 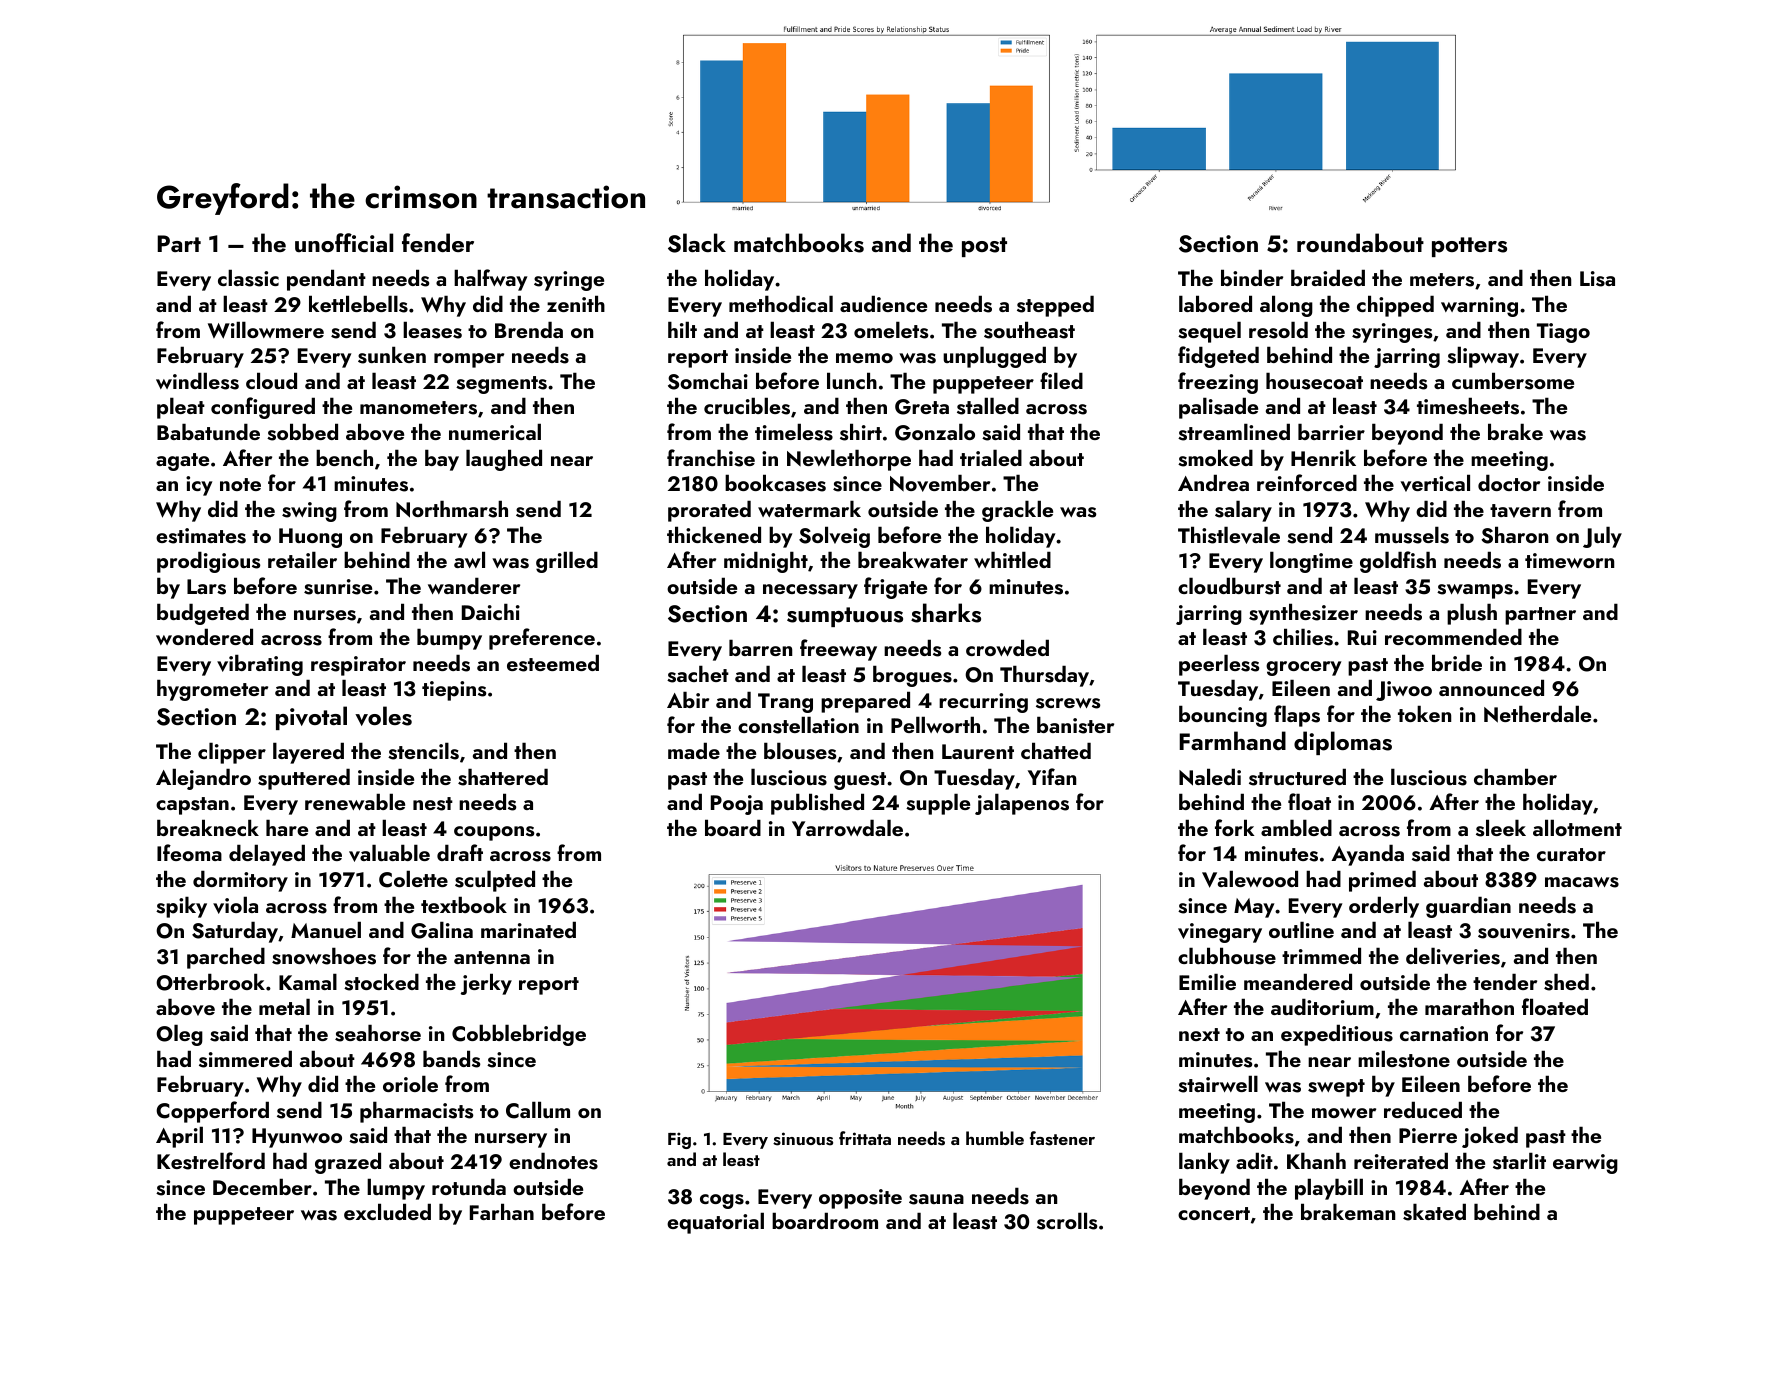 I want to click on potters, so click(x=1469, y=247).
